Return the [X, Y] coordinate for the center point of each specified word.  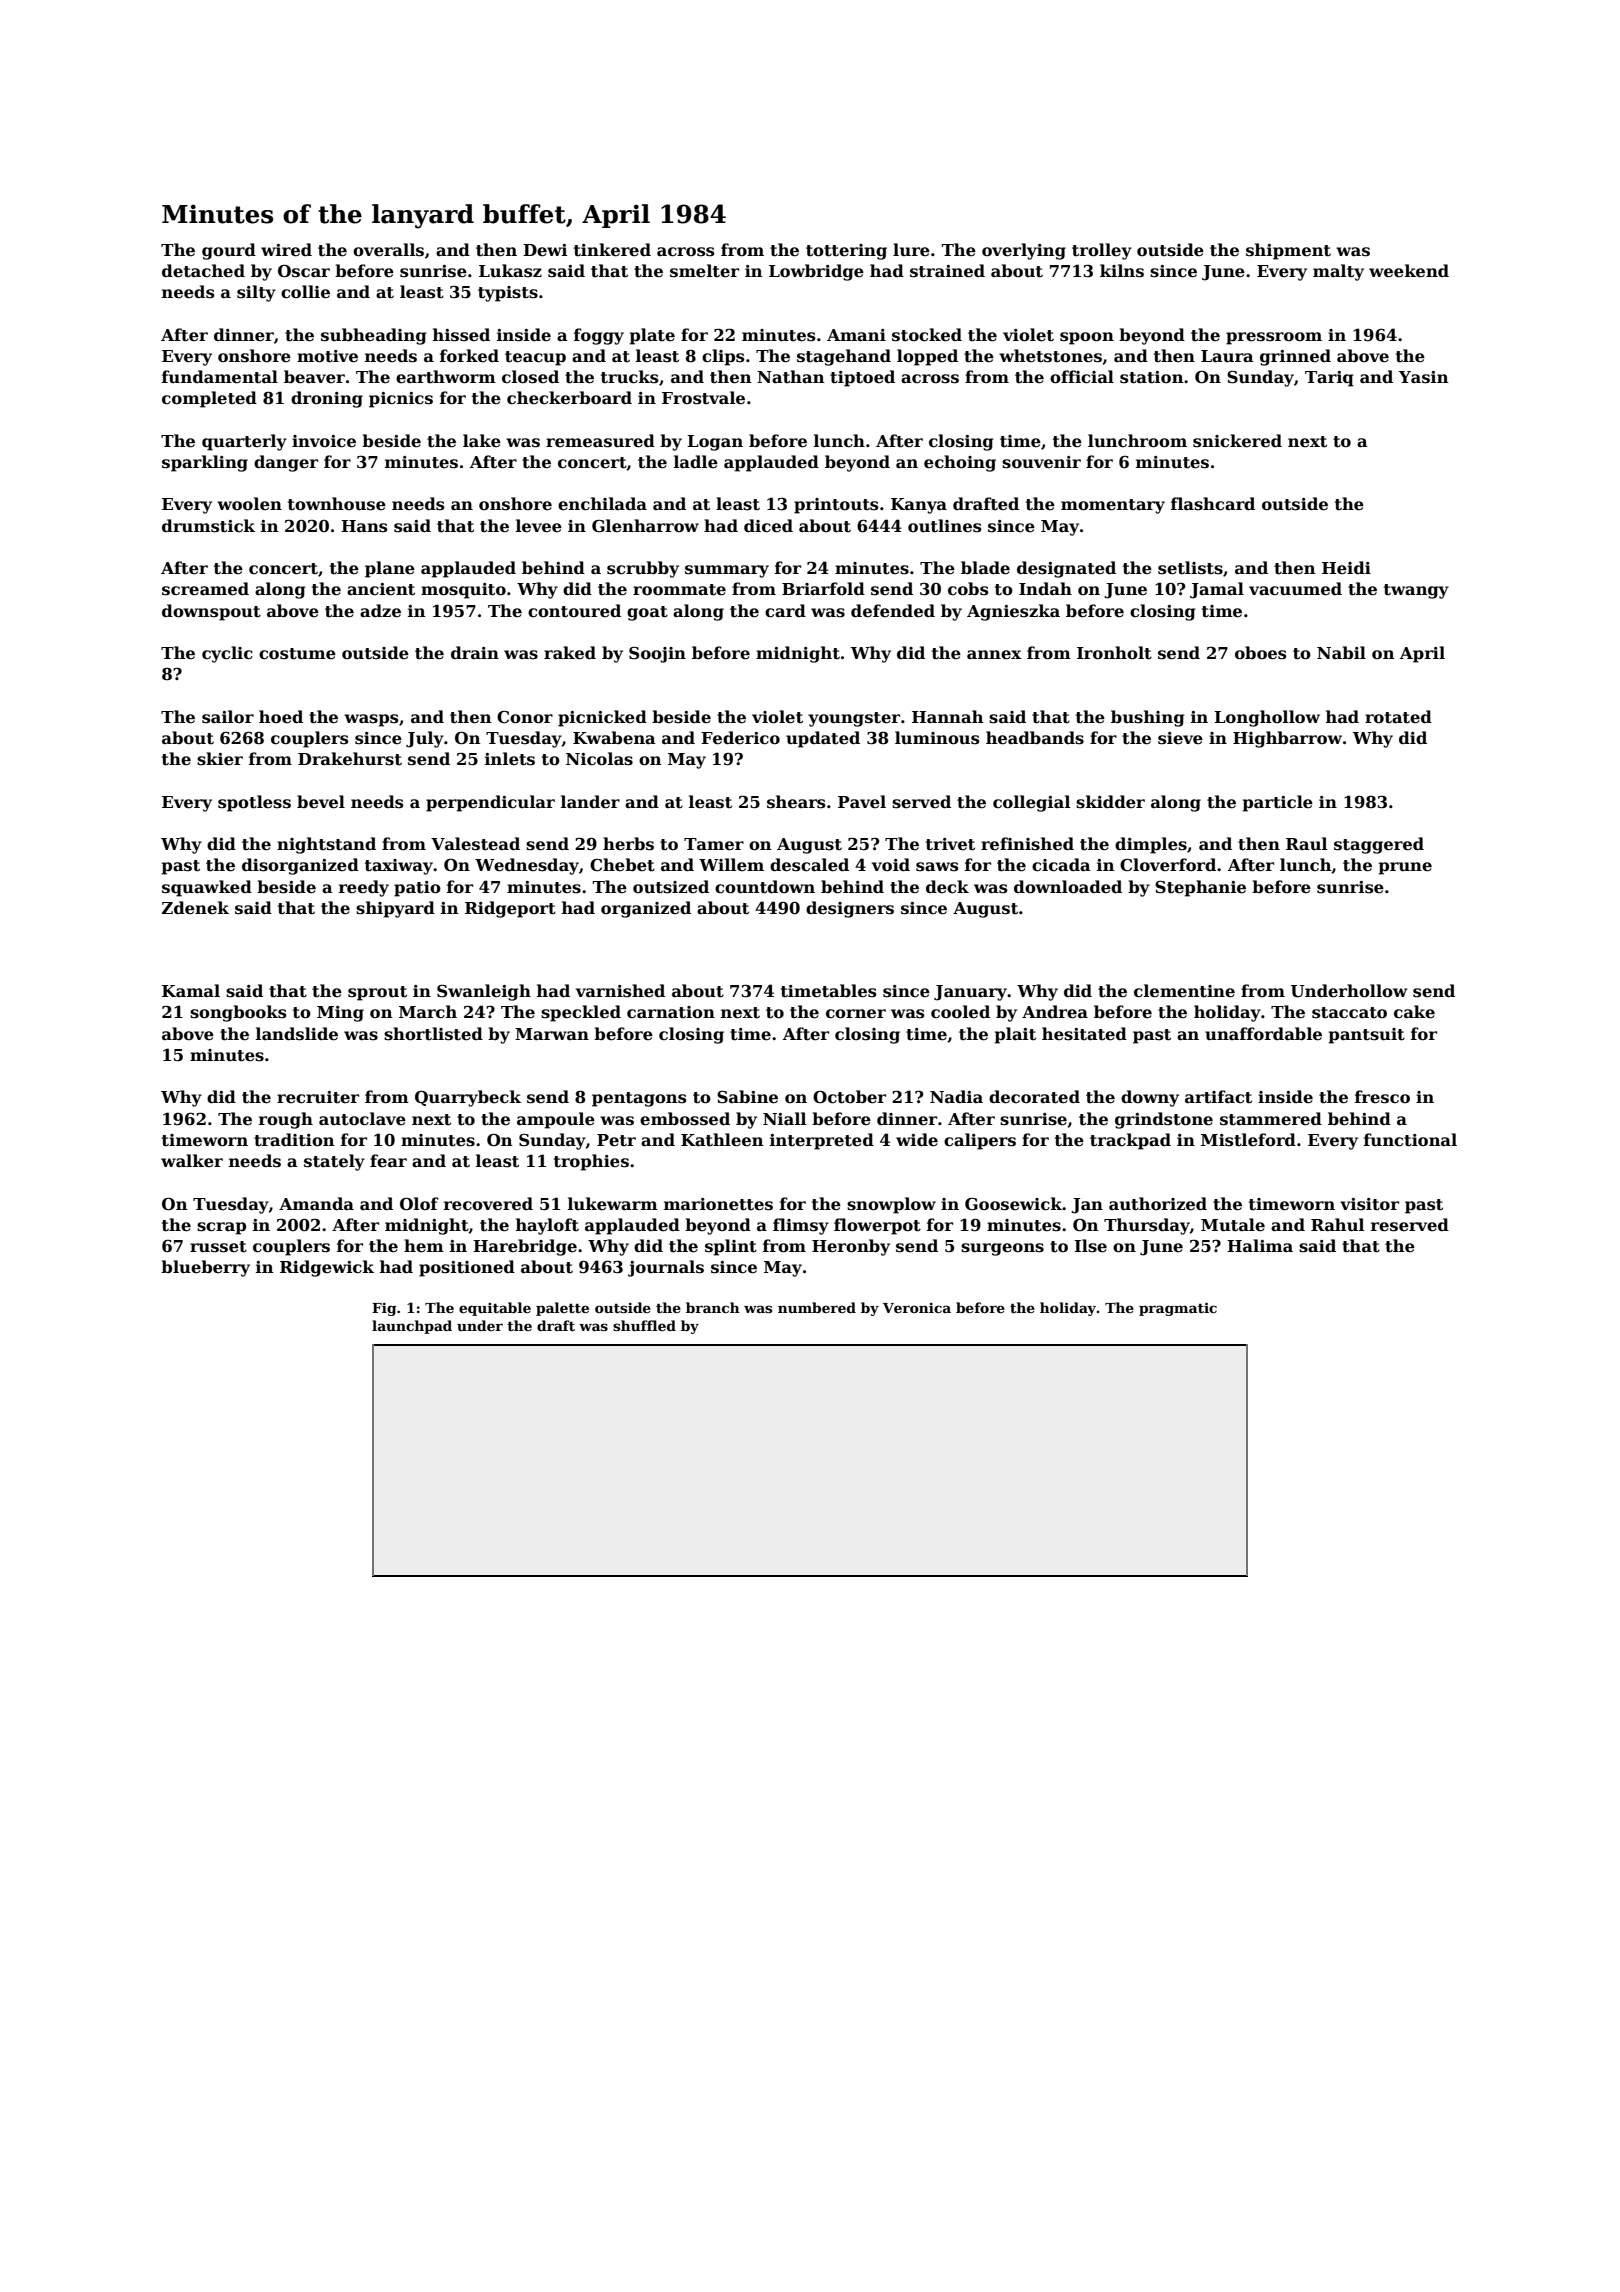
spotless [254, 803]
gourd [229, 251]
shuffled [644, 1325]
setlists [1190, 568]
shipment [1288, 251]
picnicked [602, 718]
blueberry [205, 1268]
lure [911, 249]
